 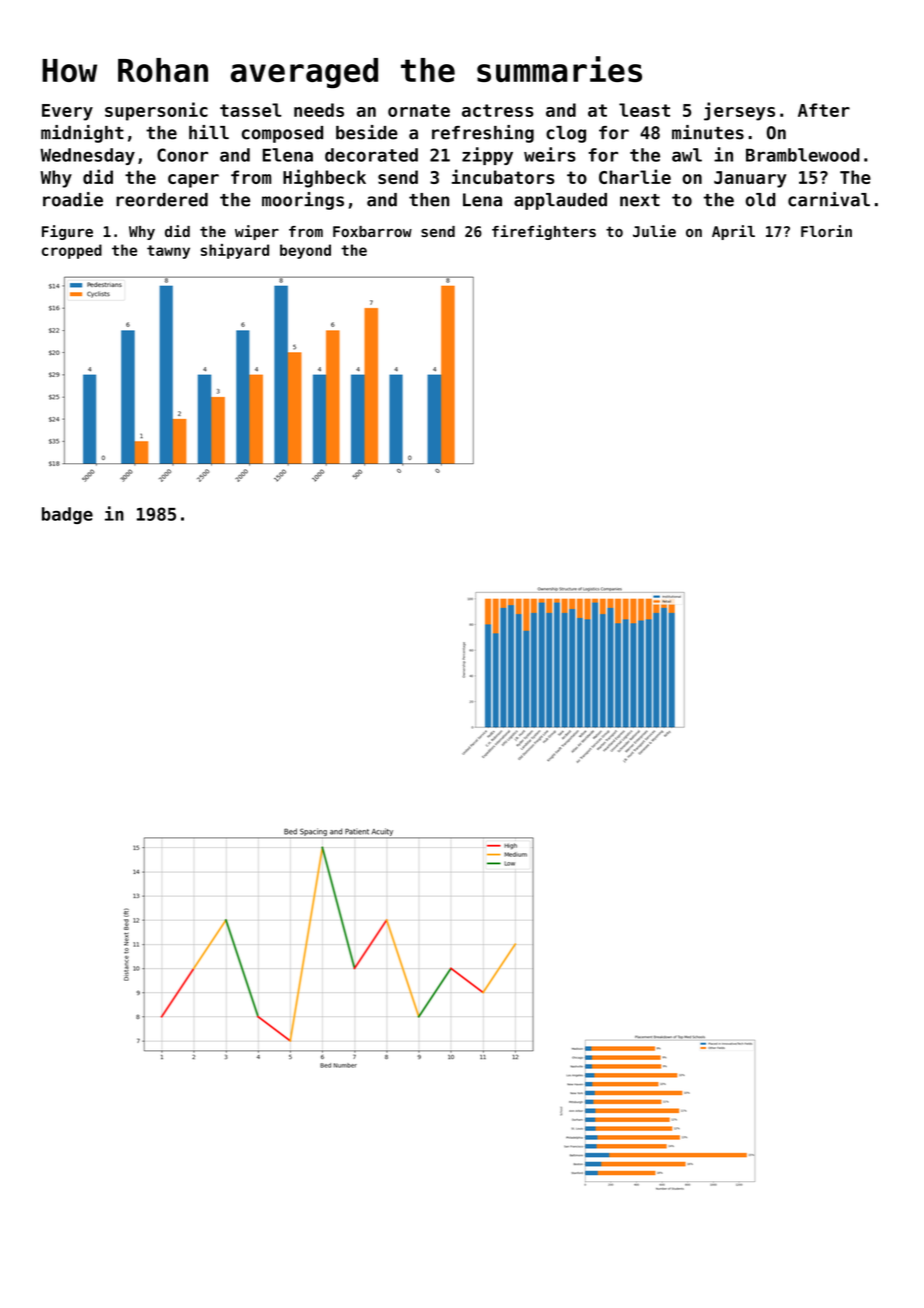 What do you see at coordinates (305, 251) in the screenshot?
I see `beyond` at bounding box center [305, 251].
